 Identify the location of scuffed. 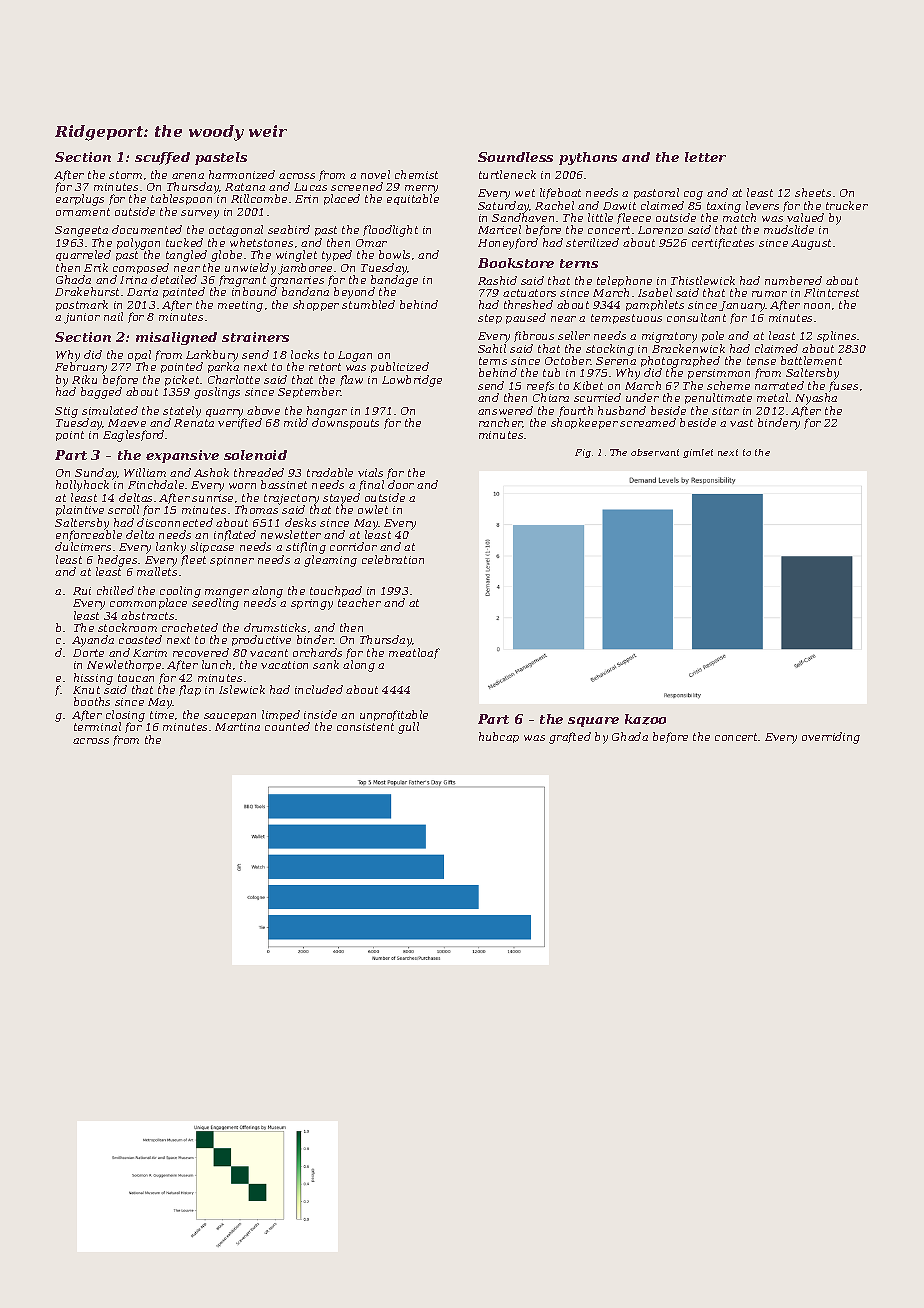
(162, 158).
